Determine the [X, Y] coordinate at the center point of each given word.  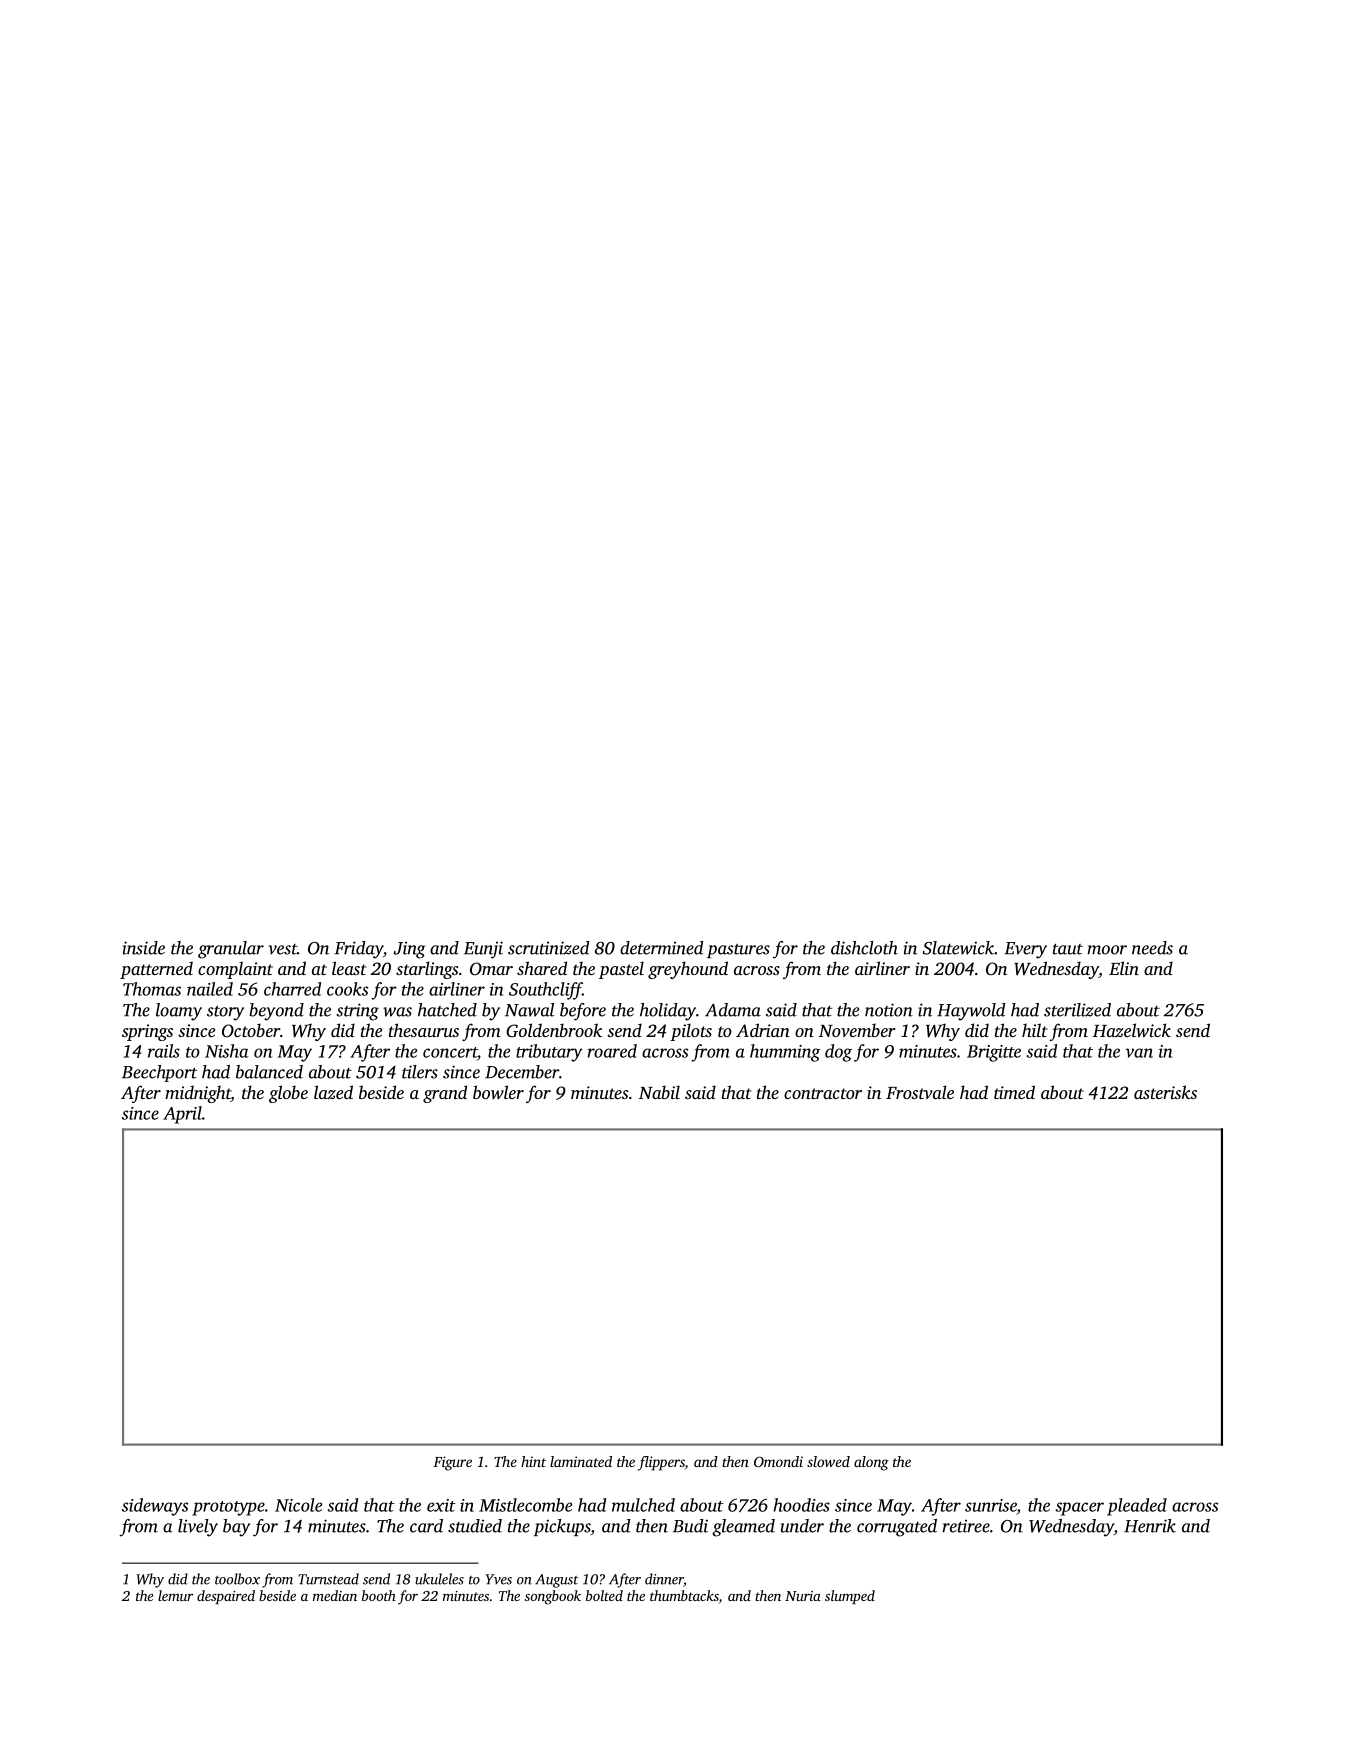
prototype [228, 1508]
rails [164, 1051]
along [871, 1463]
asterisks [1165, 1092]
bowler [498, 1092]
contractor [823, 1093]
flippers [661, 1463]
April [182, 1115]
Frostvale [920, 1092]
